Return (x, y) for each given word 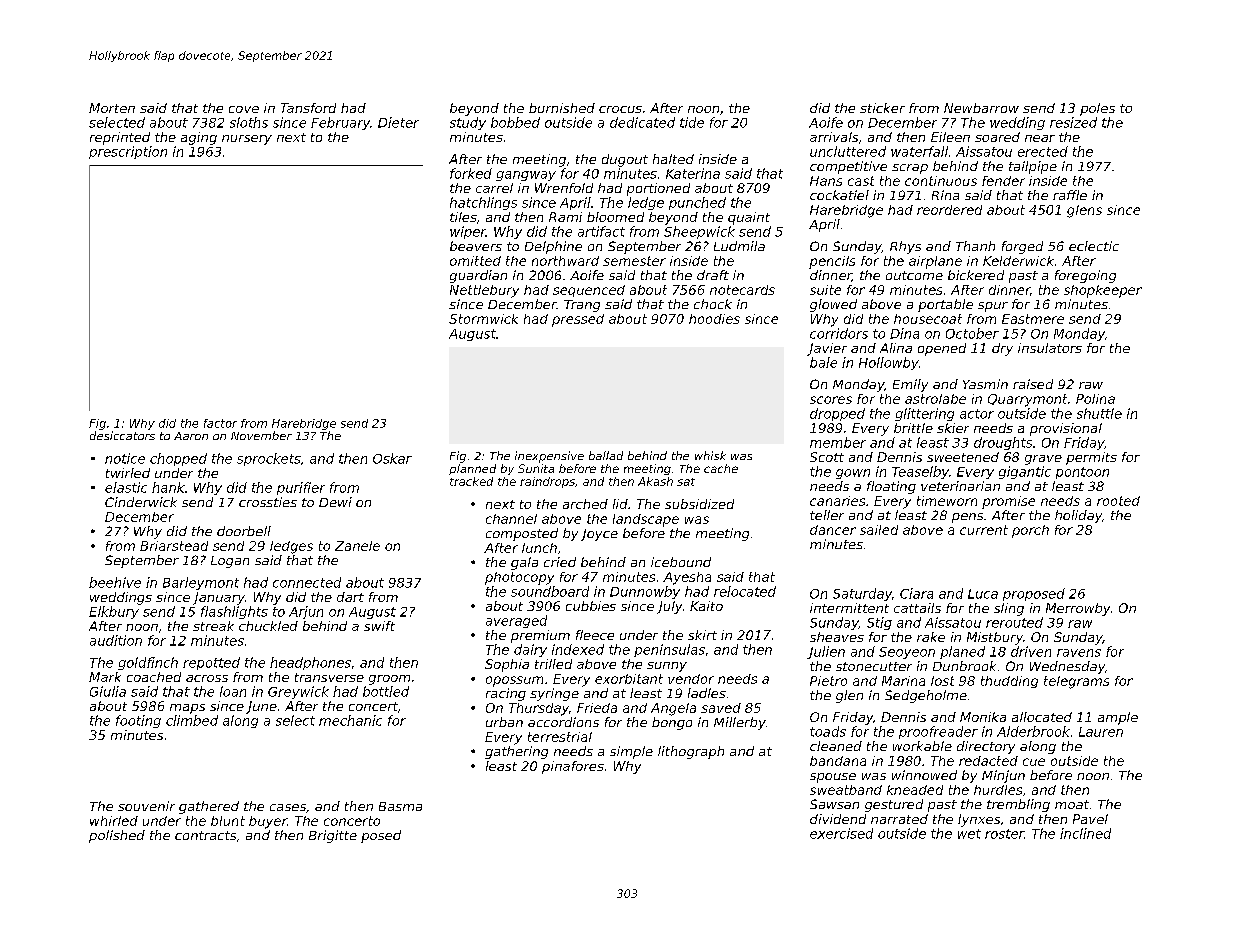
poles (1097, 109)
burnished (562, 108)
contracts (205, 835)
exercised (841, 833)
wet (969, 834)
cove (244, 109)
